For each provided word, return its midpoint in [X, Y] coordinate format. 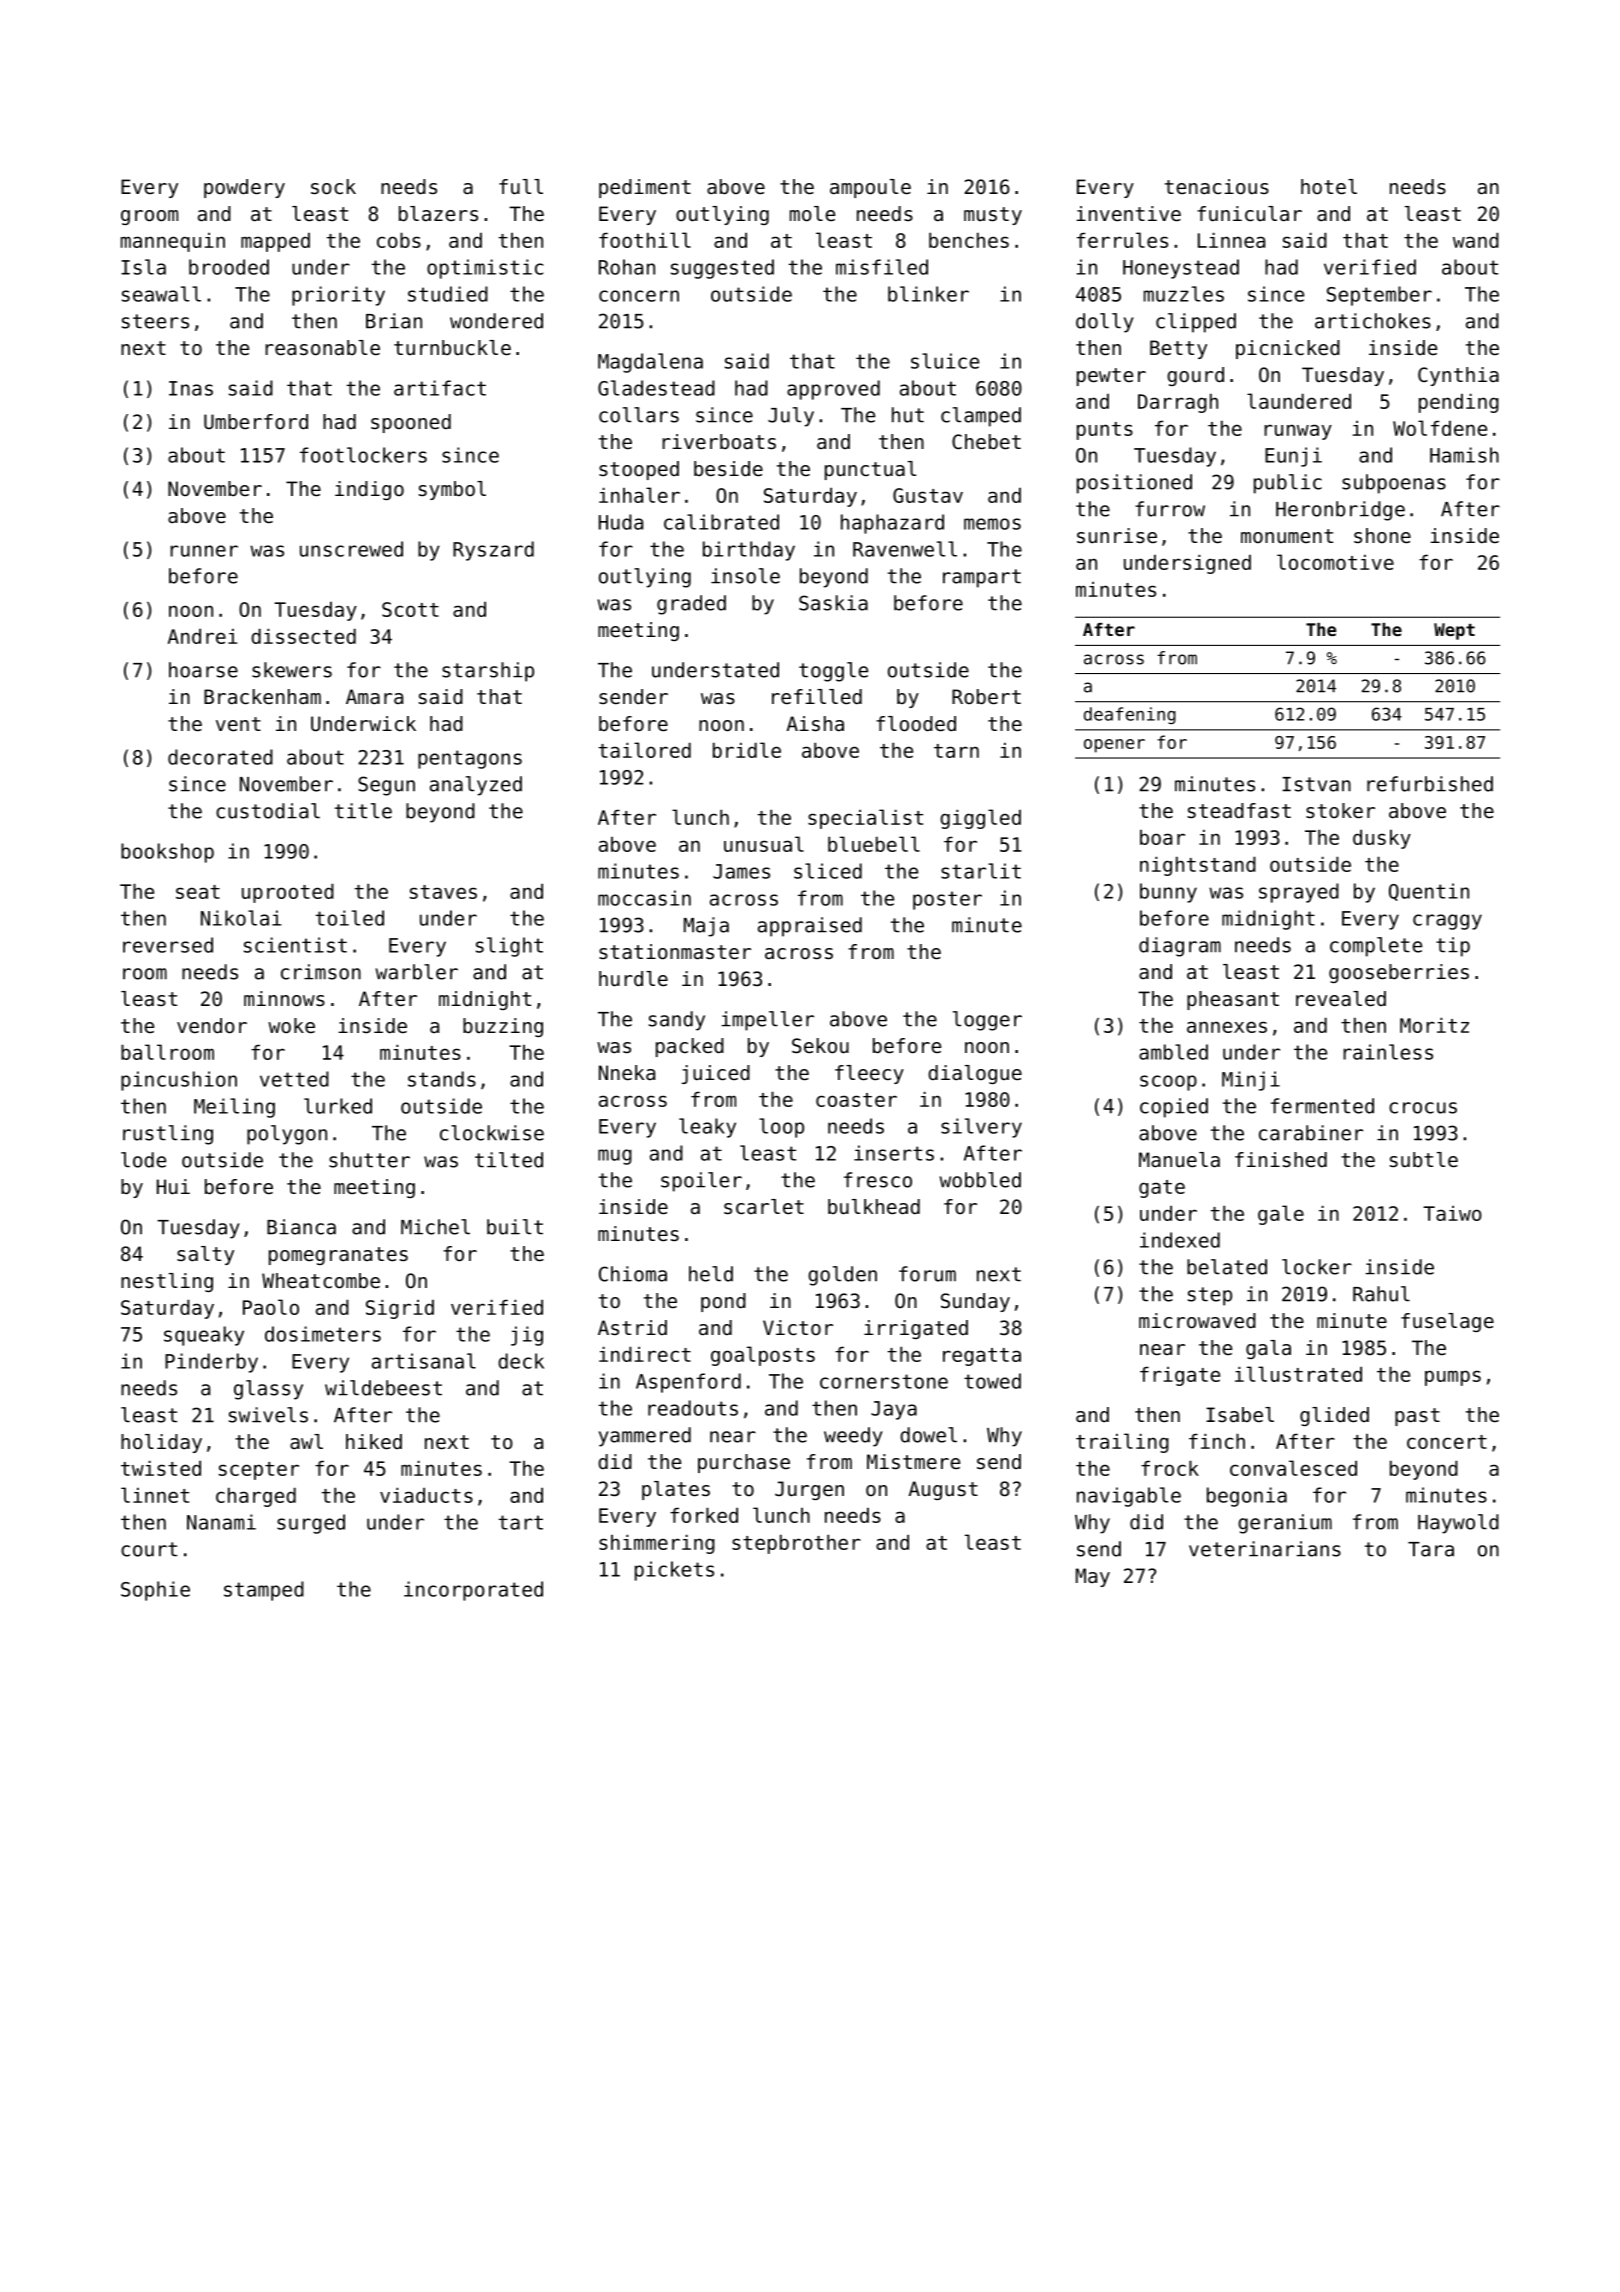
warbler [416, 972]
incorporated [473, 1591]
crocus [1423, 1108]
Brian [394, 321]
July [791, 417]
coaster [856, 1100]
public [1288, 484]
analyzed [476, 786]
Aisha [815, 724]
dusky [1382, 839]
